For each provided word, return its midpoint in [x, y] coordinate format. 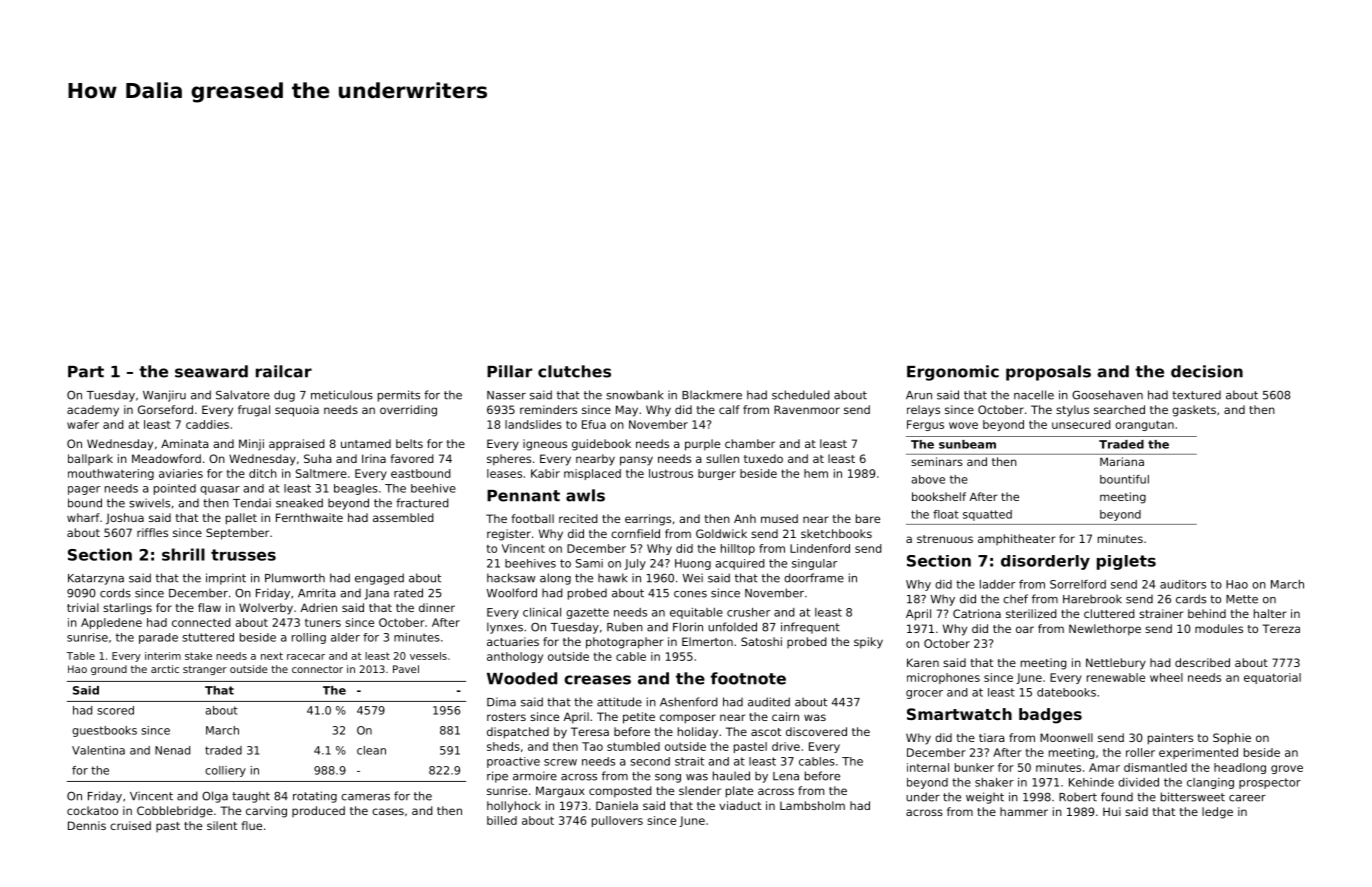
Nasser [506, 395]
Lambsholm [812, 805]
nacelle [1034, 395]
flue [252, 825]
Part [86, 372]
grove [1287, 769]
